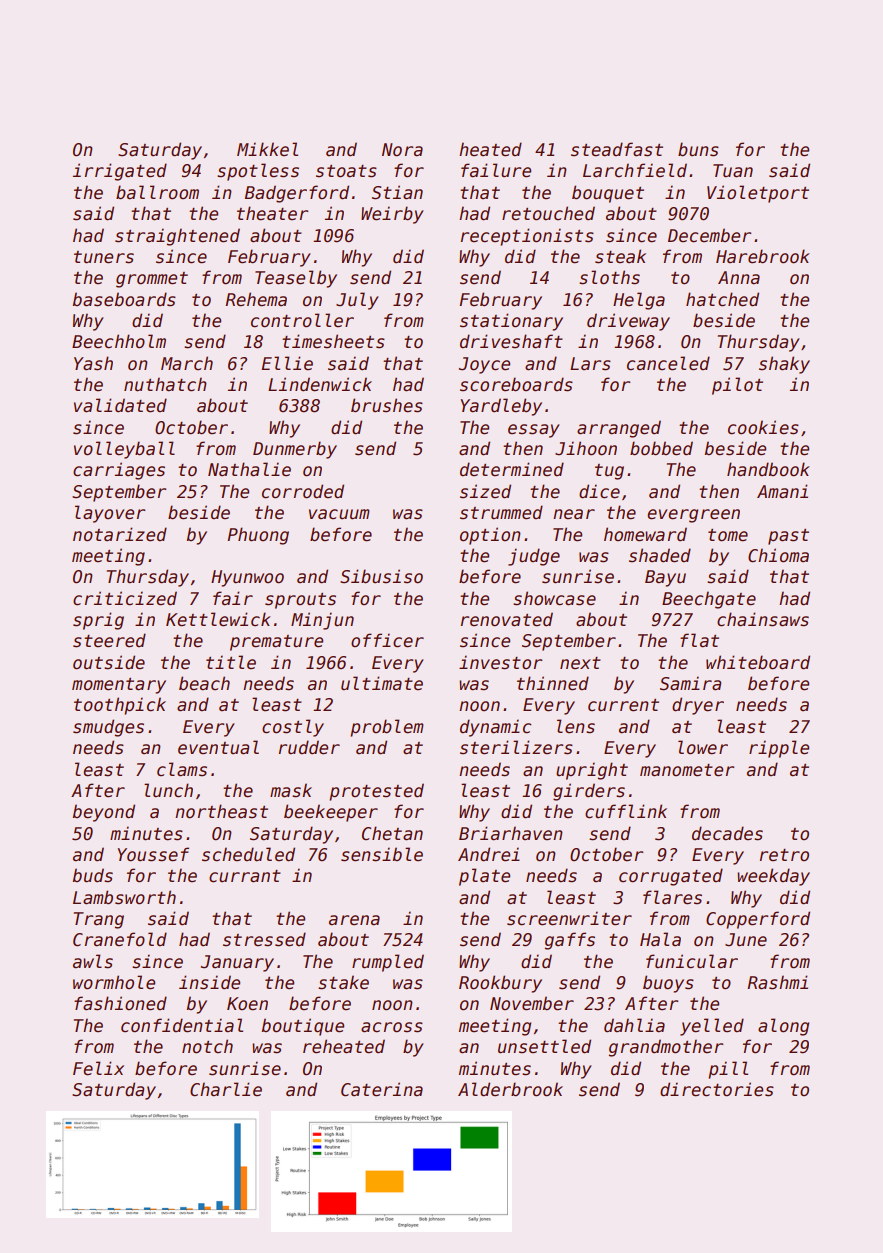  I want to click on Nathalie, so click(249, 469).
